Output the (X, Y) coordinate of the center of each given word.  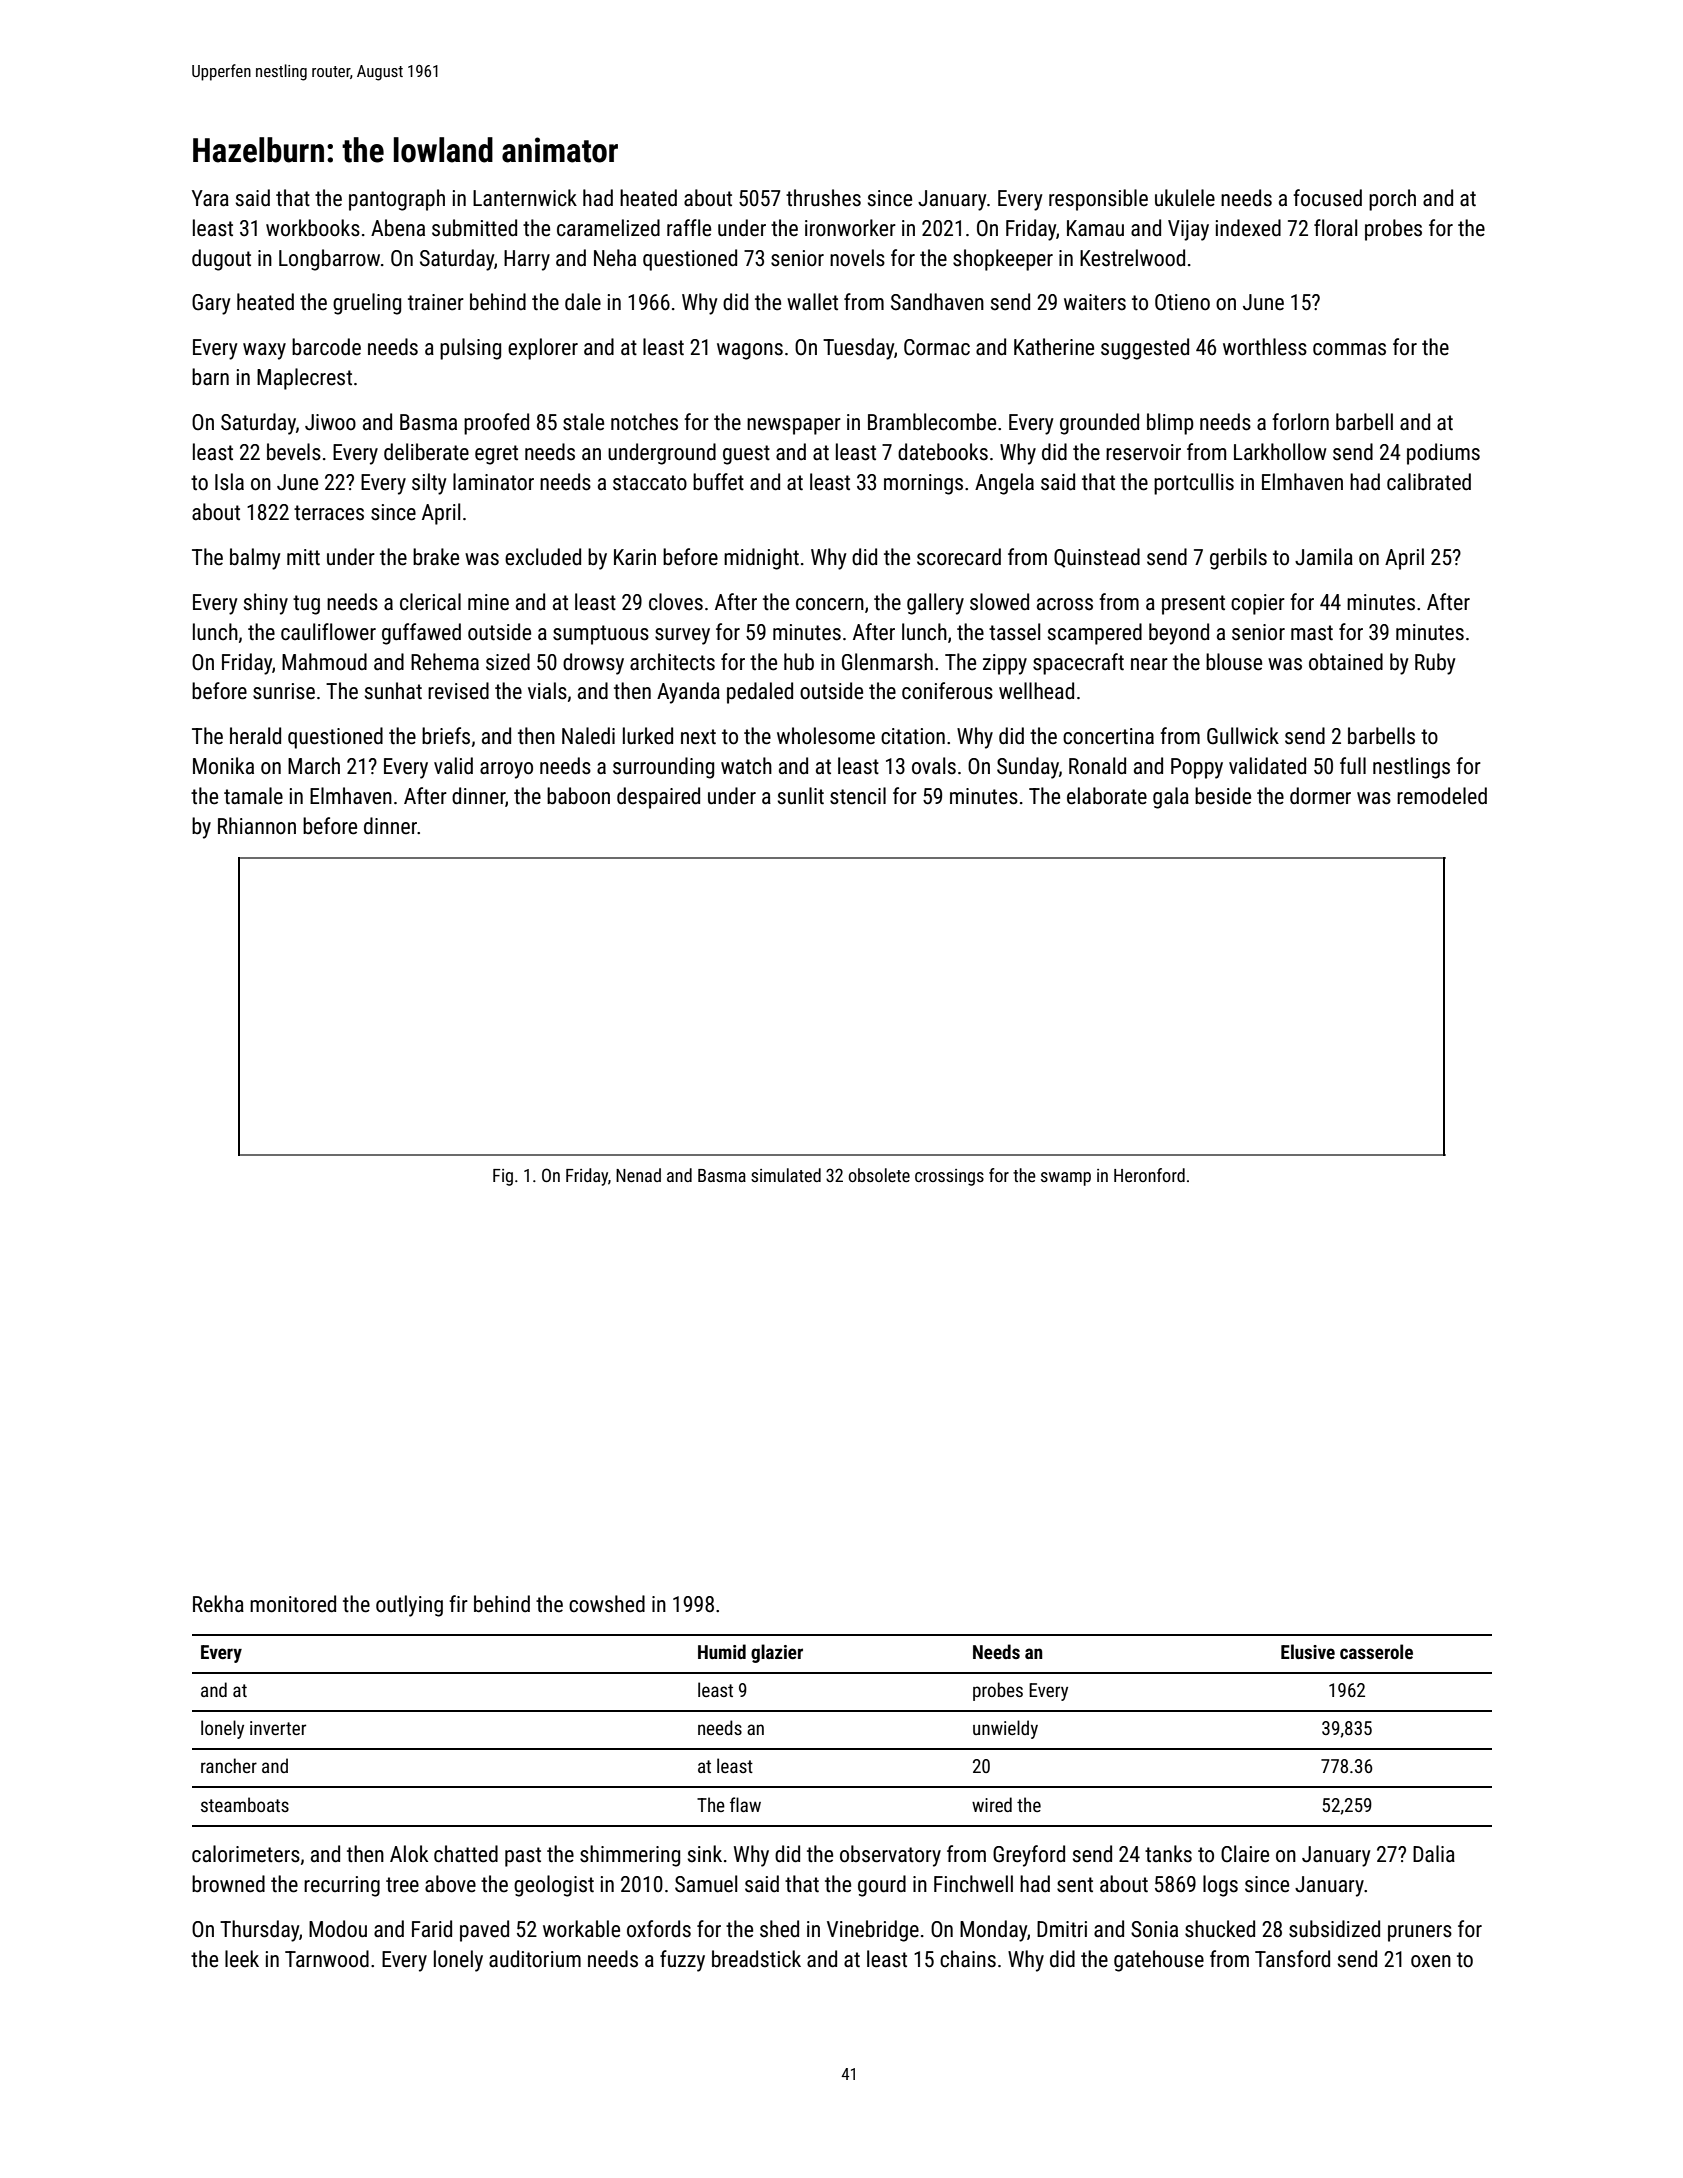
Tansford (1292, 1959)
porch (1392, 200)
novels (857, 258)
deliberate (426, 452)
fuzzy (682, 1961)
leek (242, 1959)
